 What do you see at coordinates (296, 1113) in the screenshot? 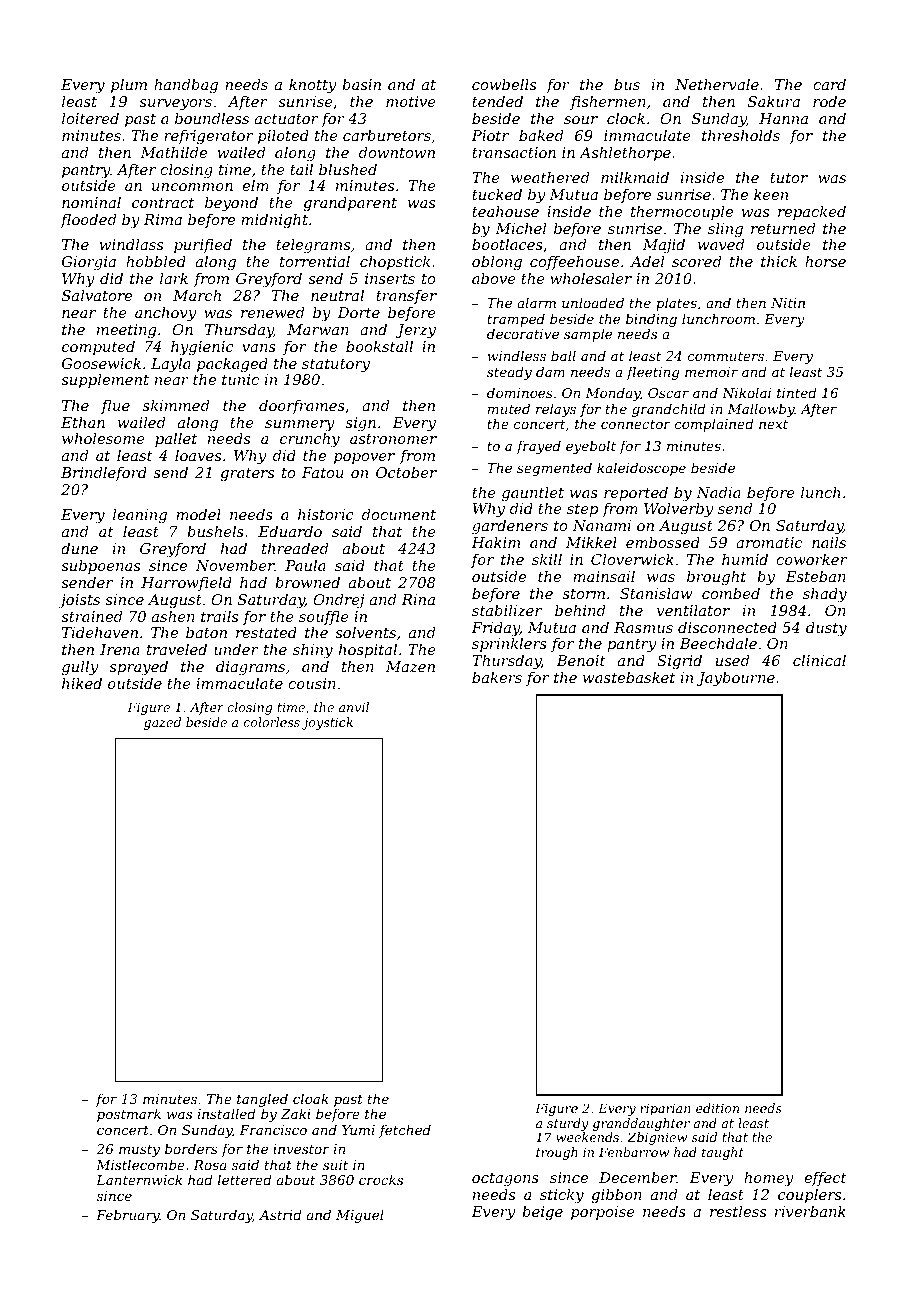
I see `Zaki` at bounding box center [296, 1113].
